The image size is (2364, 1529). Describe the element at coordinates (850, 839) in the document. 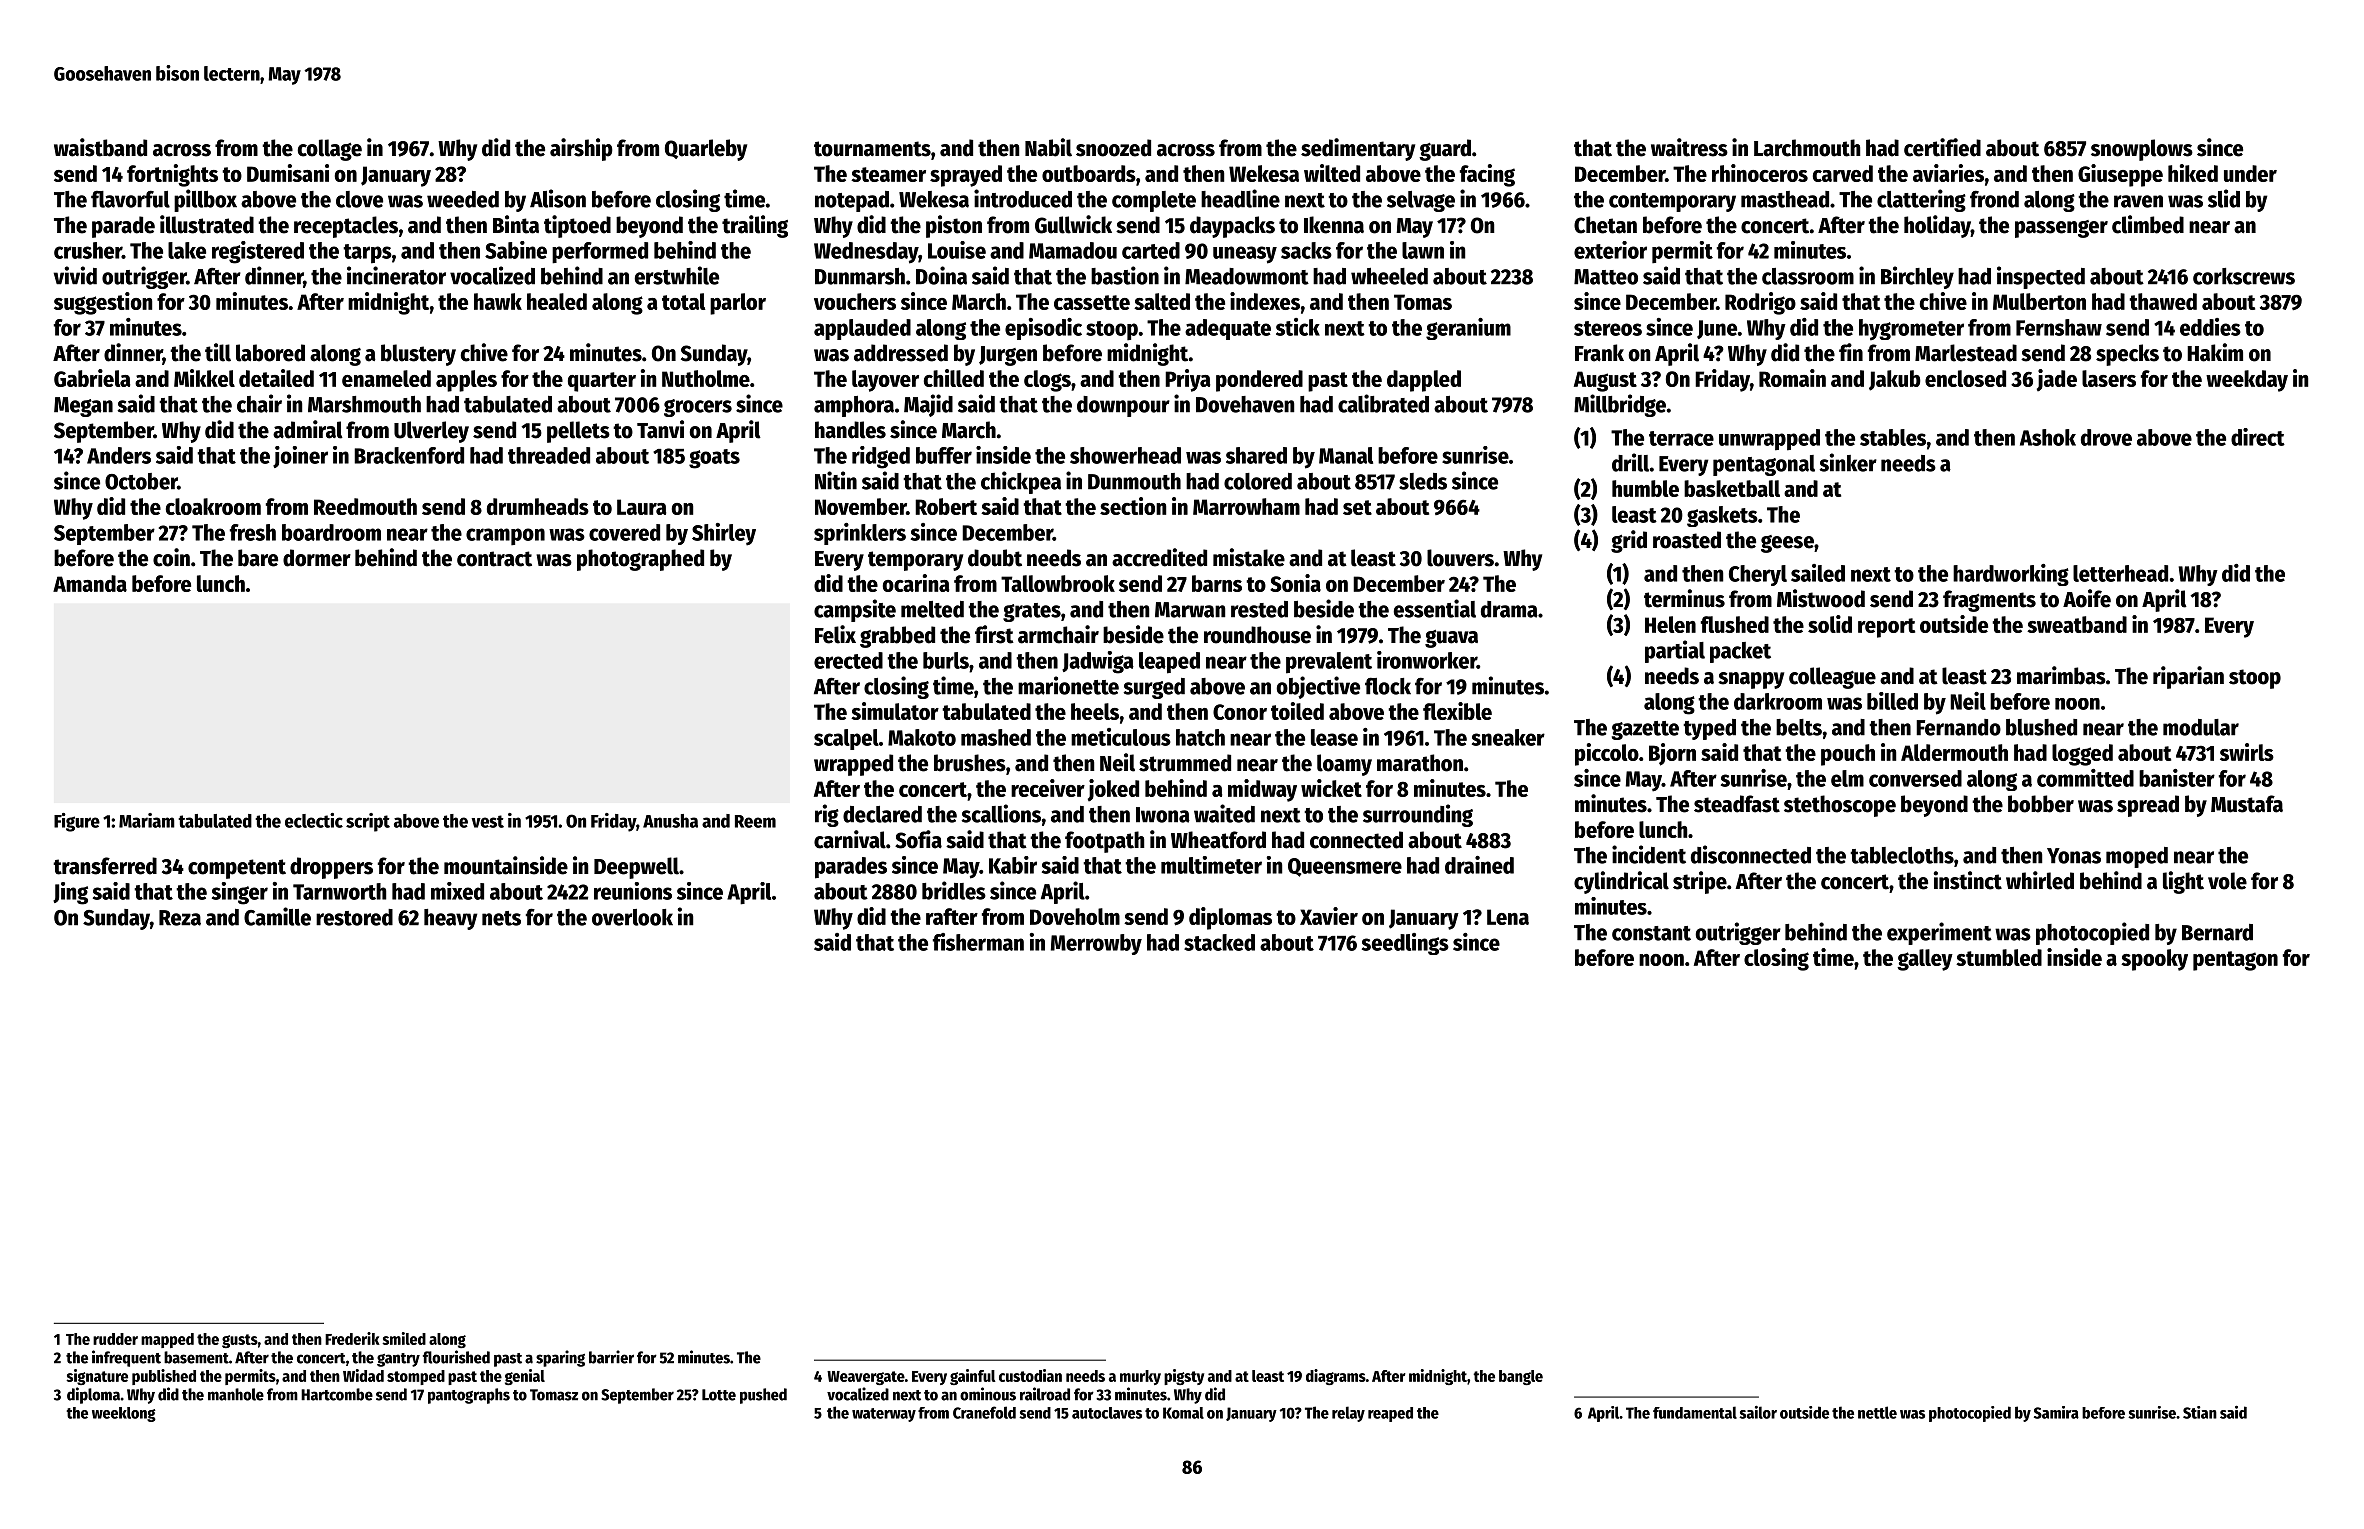

I see `carnival` at that location.
